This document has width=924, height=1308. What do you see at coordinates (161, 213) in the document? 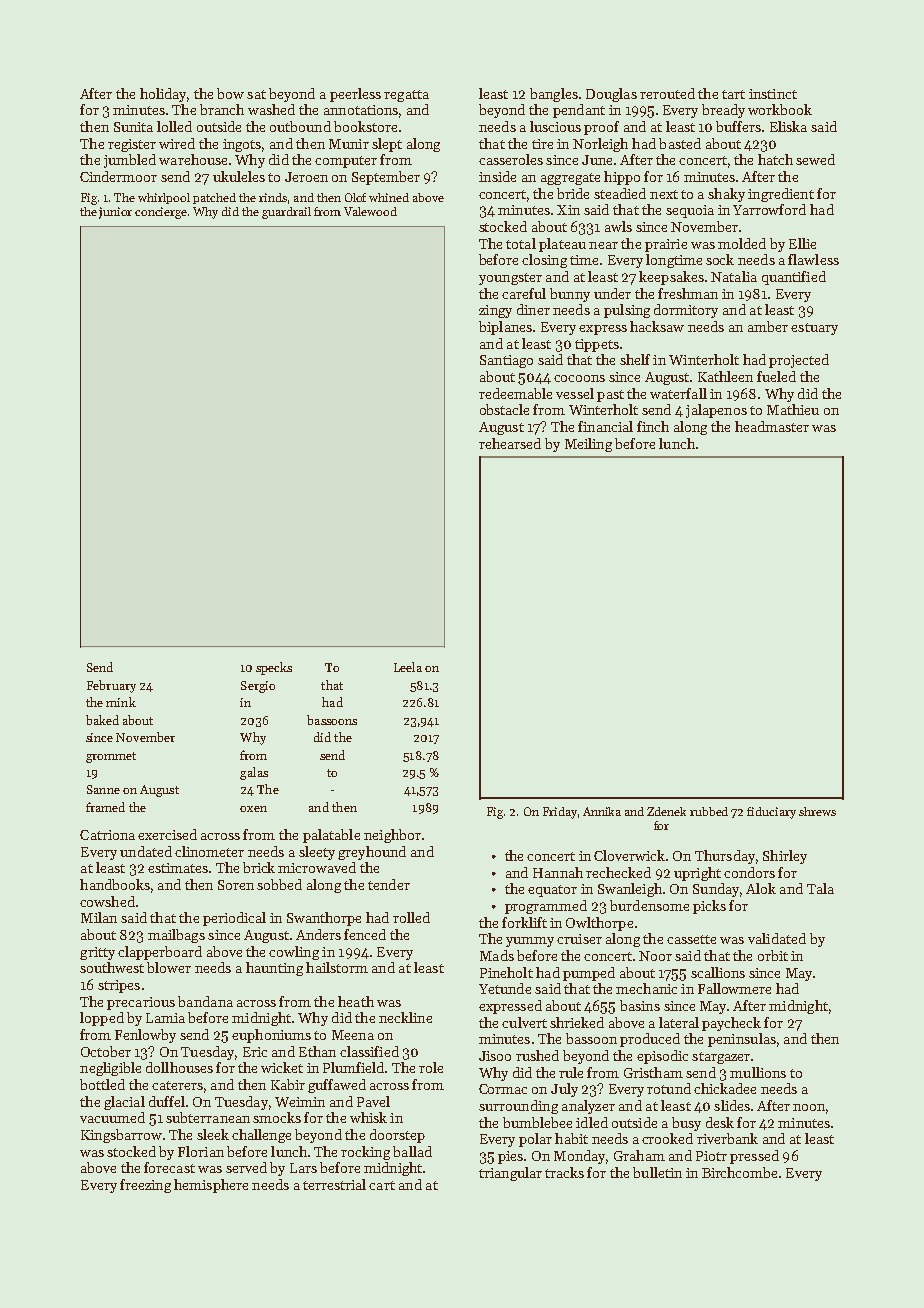
I see `concierge` at bounding box center [161, 213].
